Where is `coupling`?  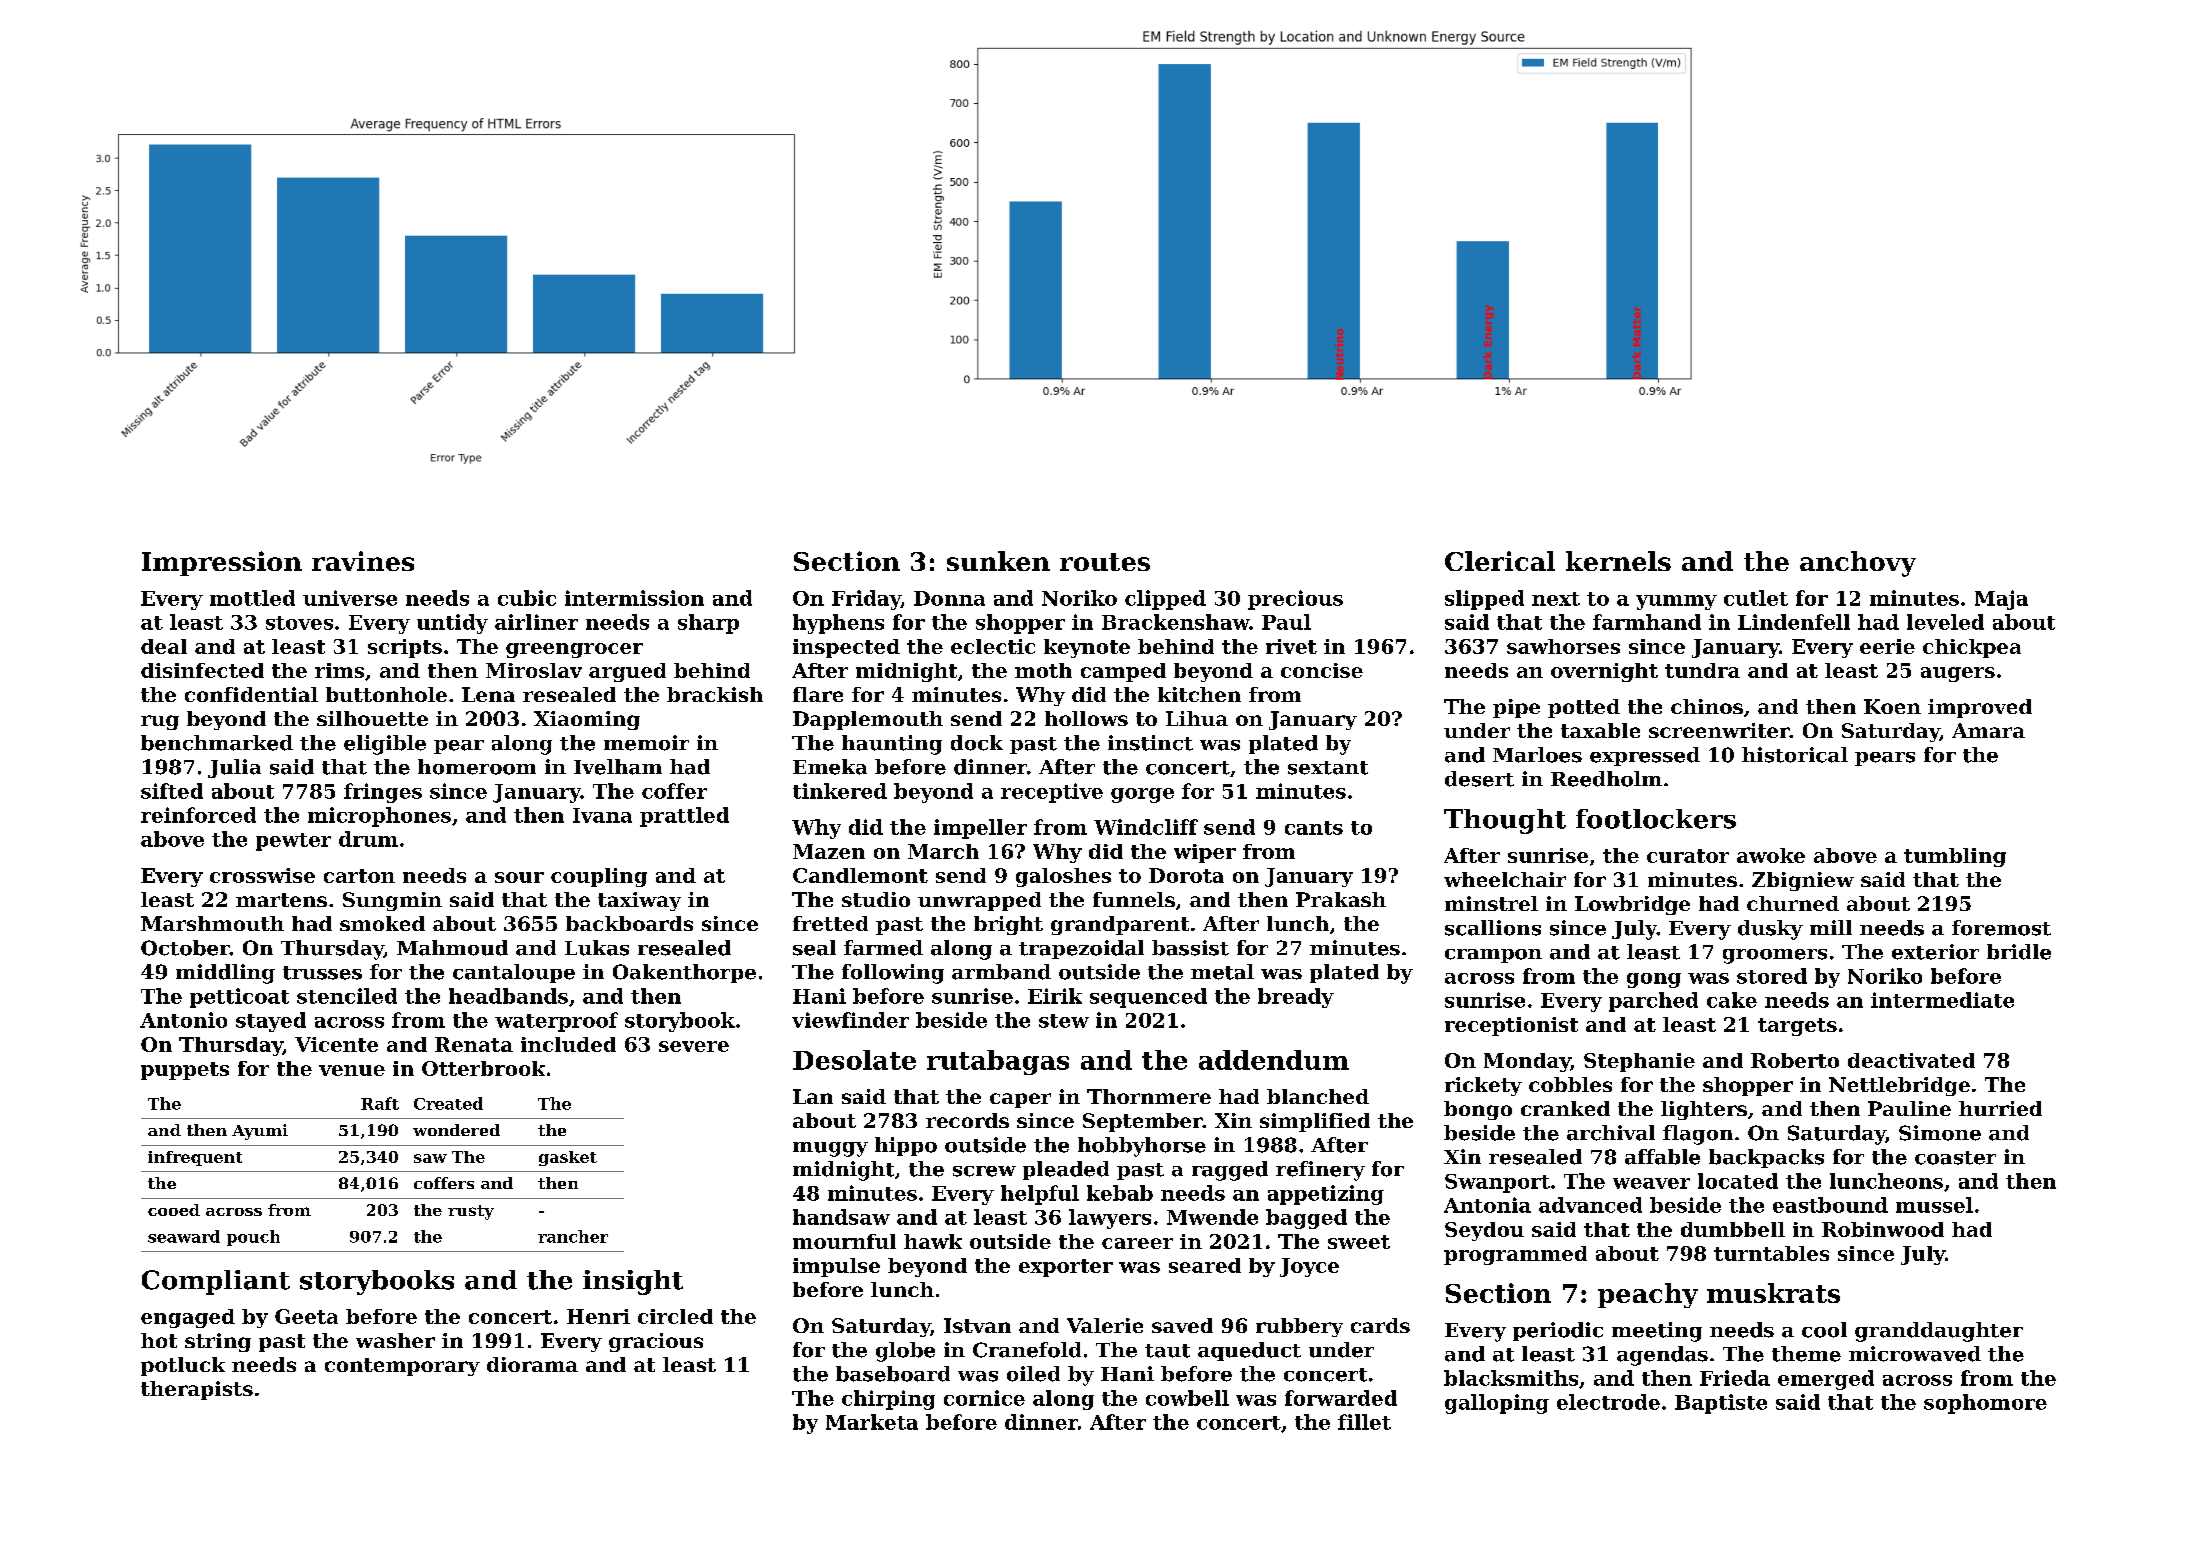
coupling is located at coordinates (599, 877).
